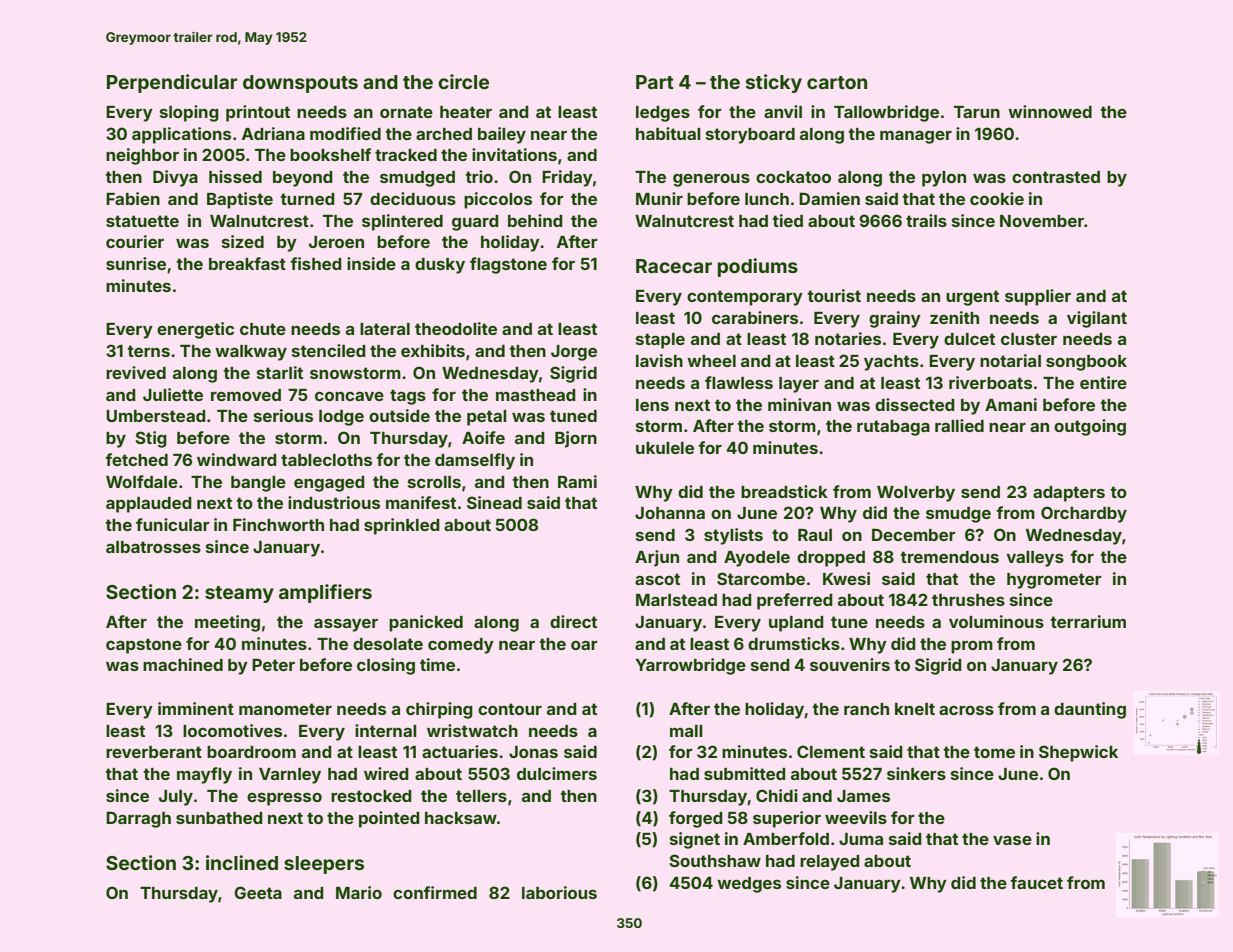 Image resolution: width=1233 pixels, height=952 pixels. I want to click on carton, so click(837, 82).
